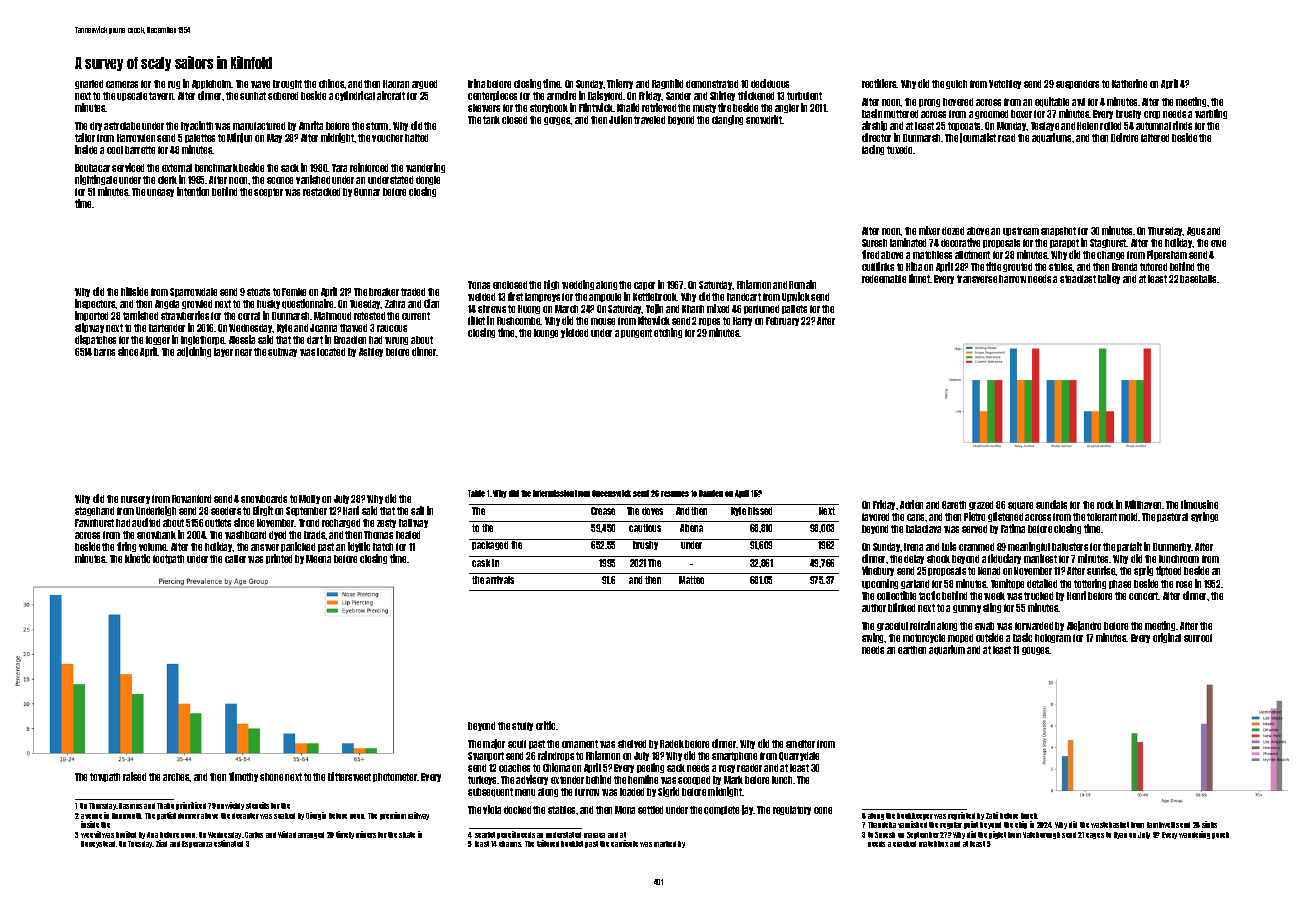 Image resolution: width=1308 pixels, height=924 pixels. I want to click on Honeystead, so click(98, 844).
